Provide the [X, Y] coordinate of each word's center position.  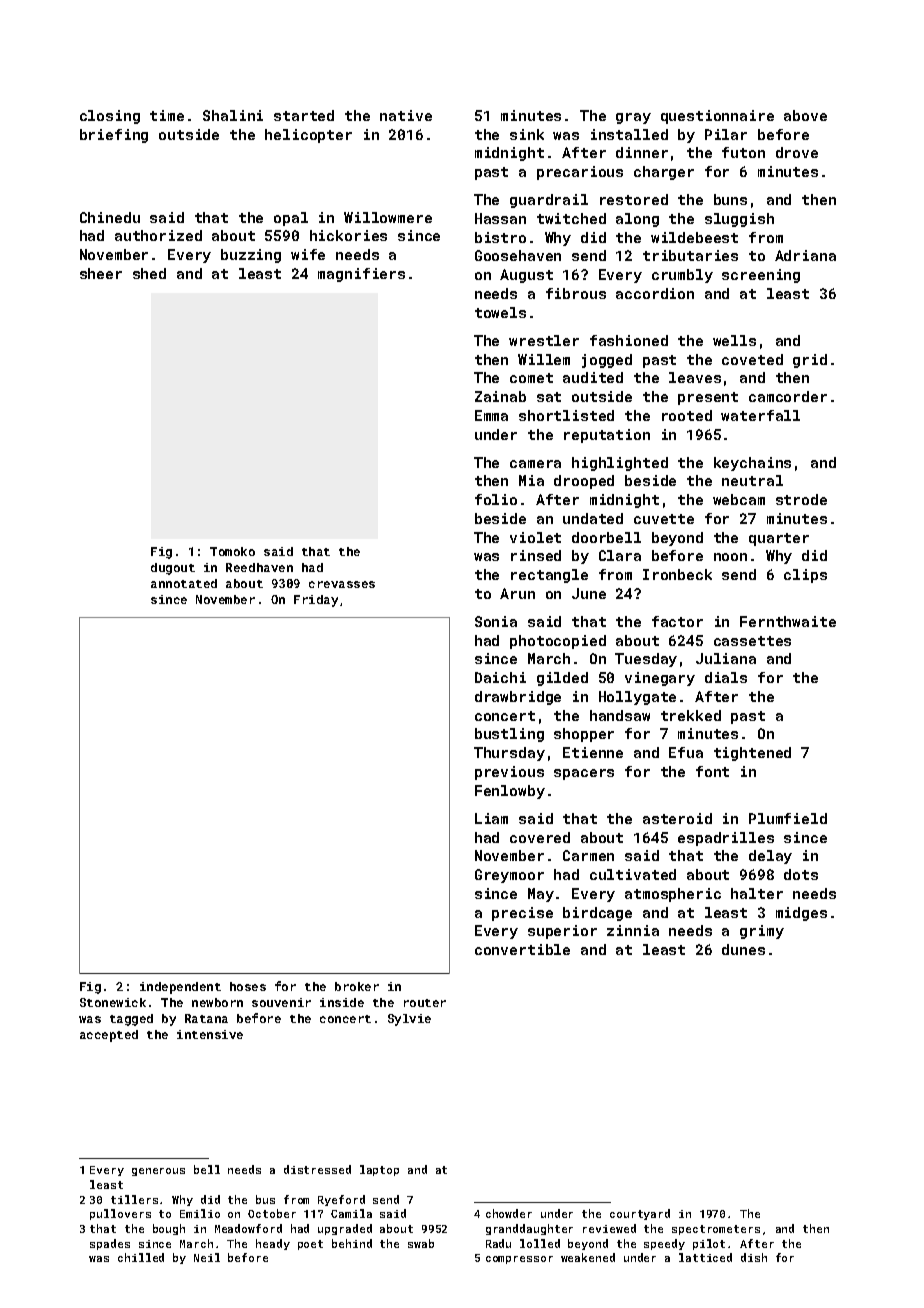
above [805, 115]
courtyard [640, 1214]
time [167, 115]
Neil [207, 1257]
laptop [379, 1170]
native [406, 115]
